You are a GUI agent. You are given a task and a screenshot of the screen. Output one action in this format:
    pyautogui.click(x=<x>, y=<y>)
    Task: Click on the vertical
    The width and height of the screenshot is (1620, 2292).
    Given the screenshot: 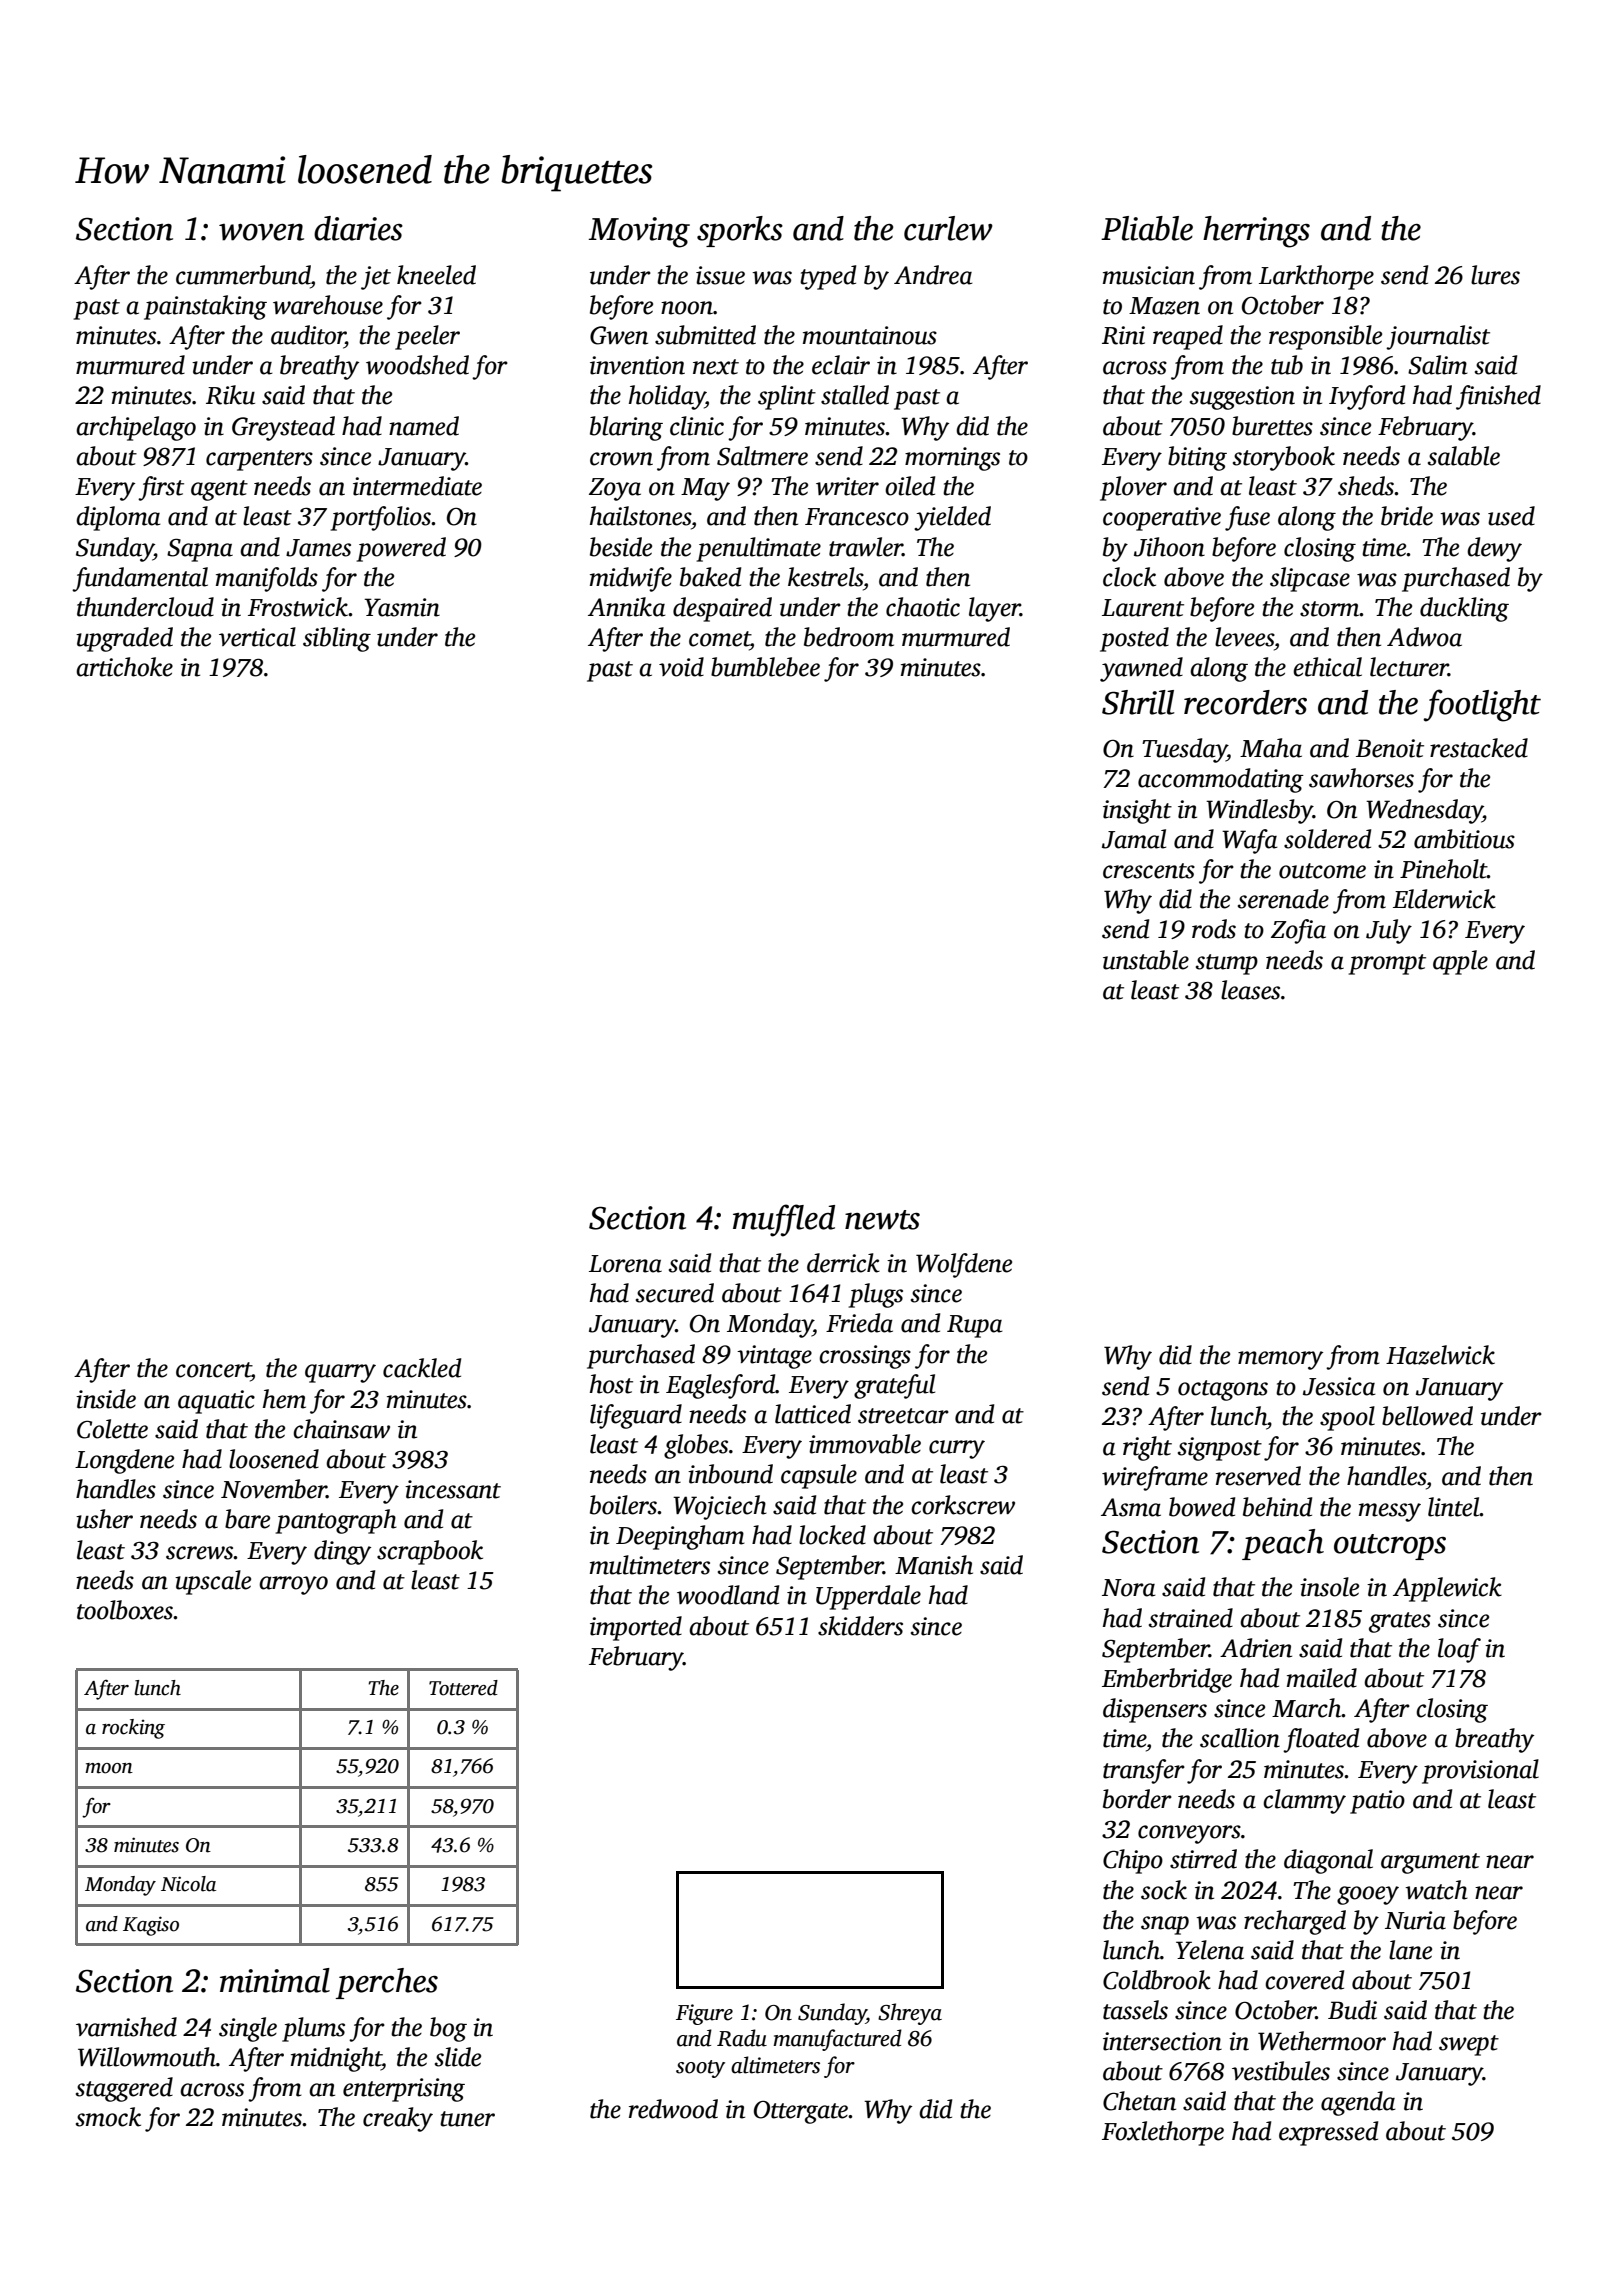 What is the action you would take?
    pyautogui.click(x=257, y=637)
